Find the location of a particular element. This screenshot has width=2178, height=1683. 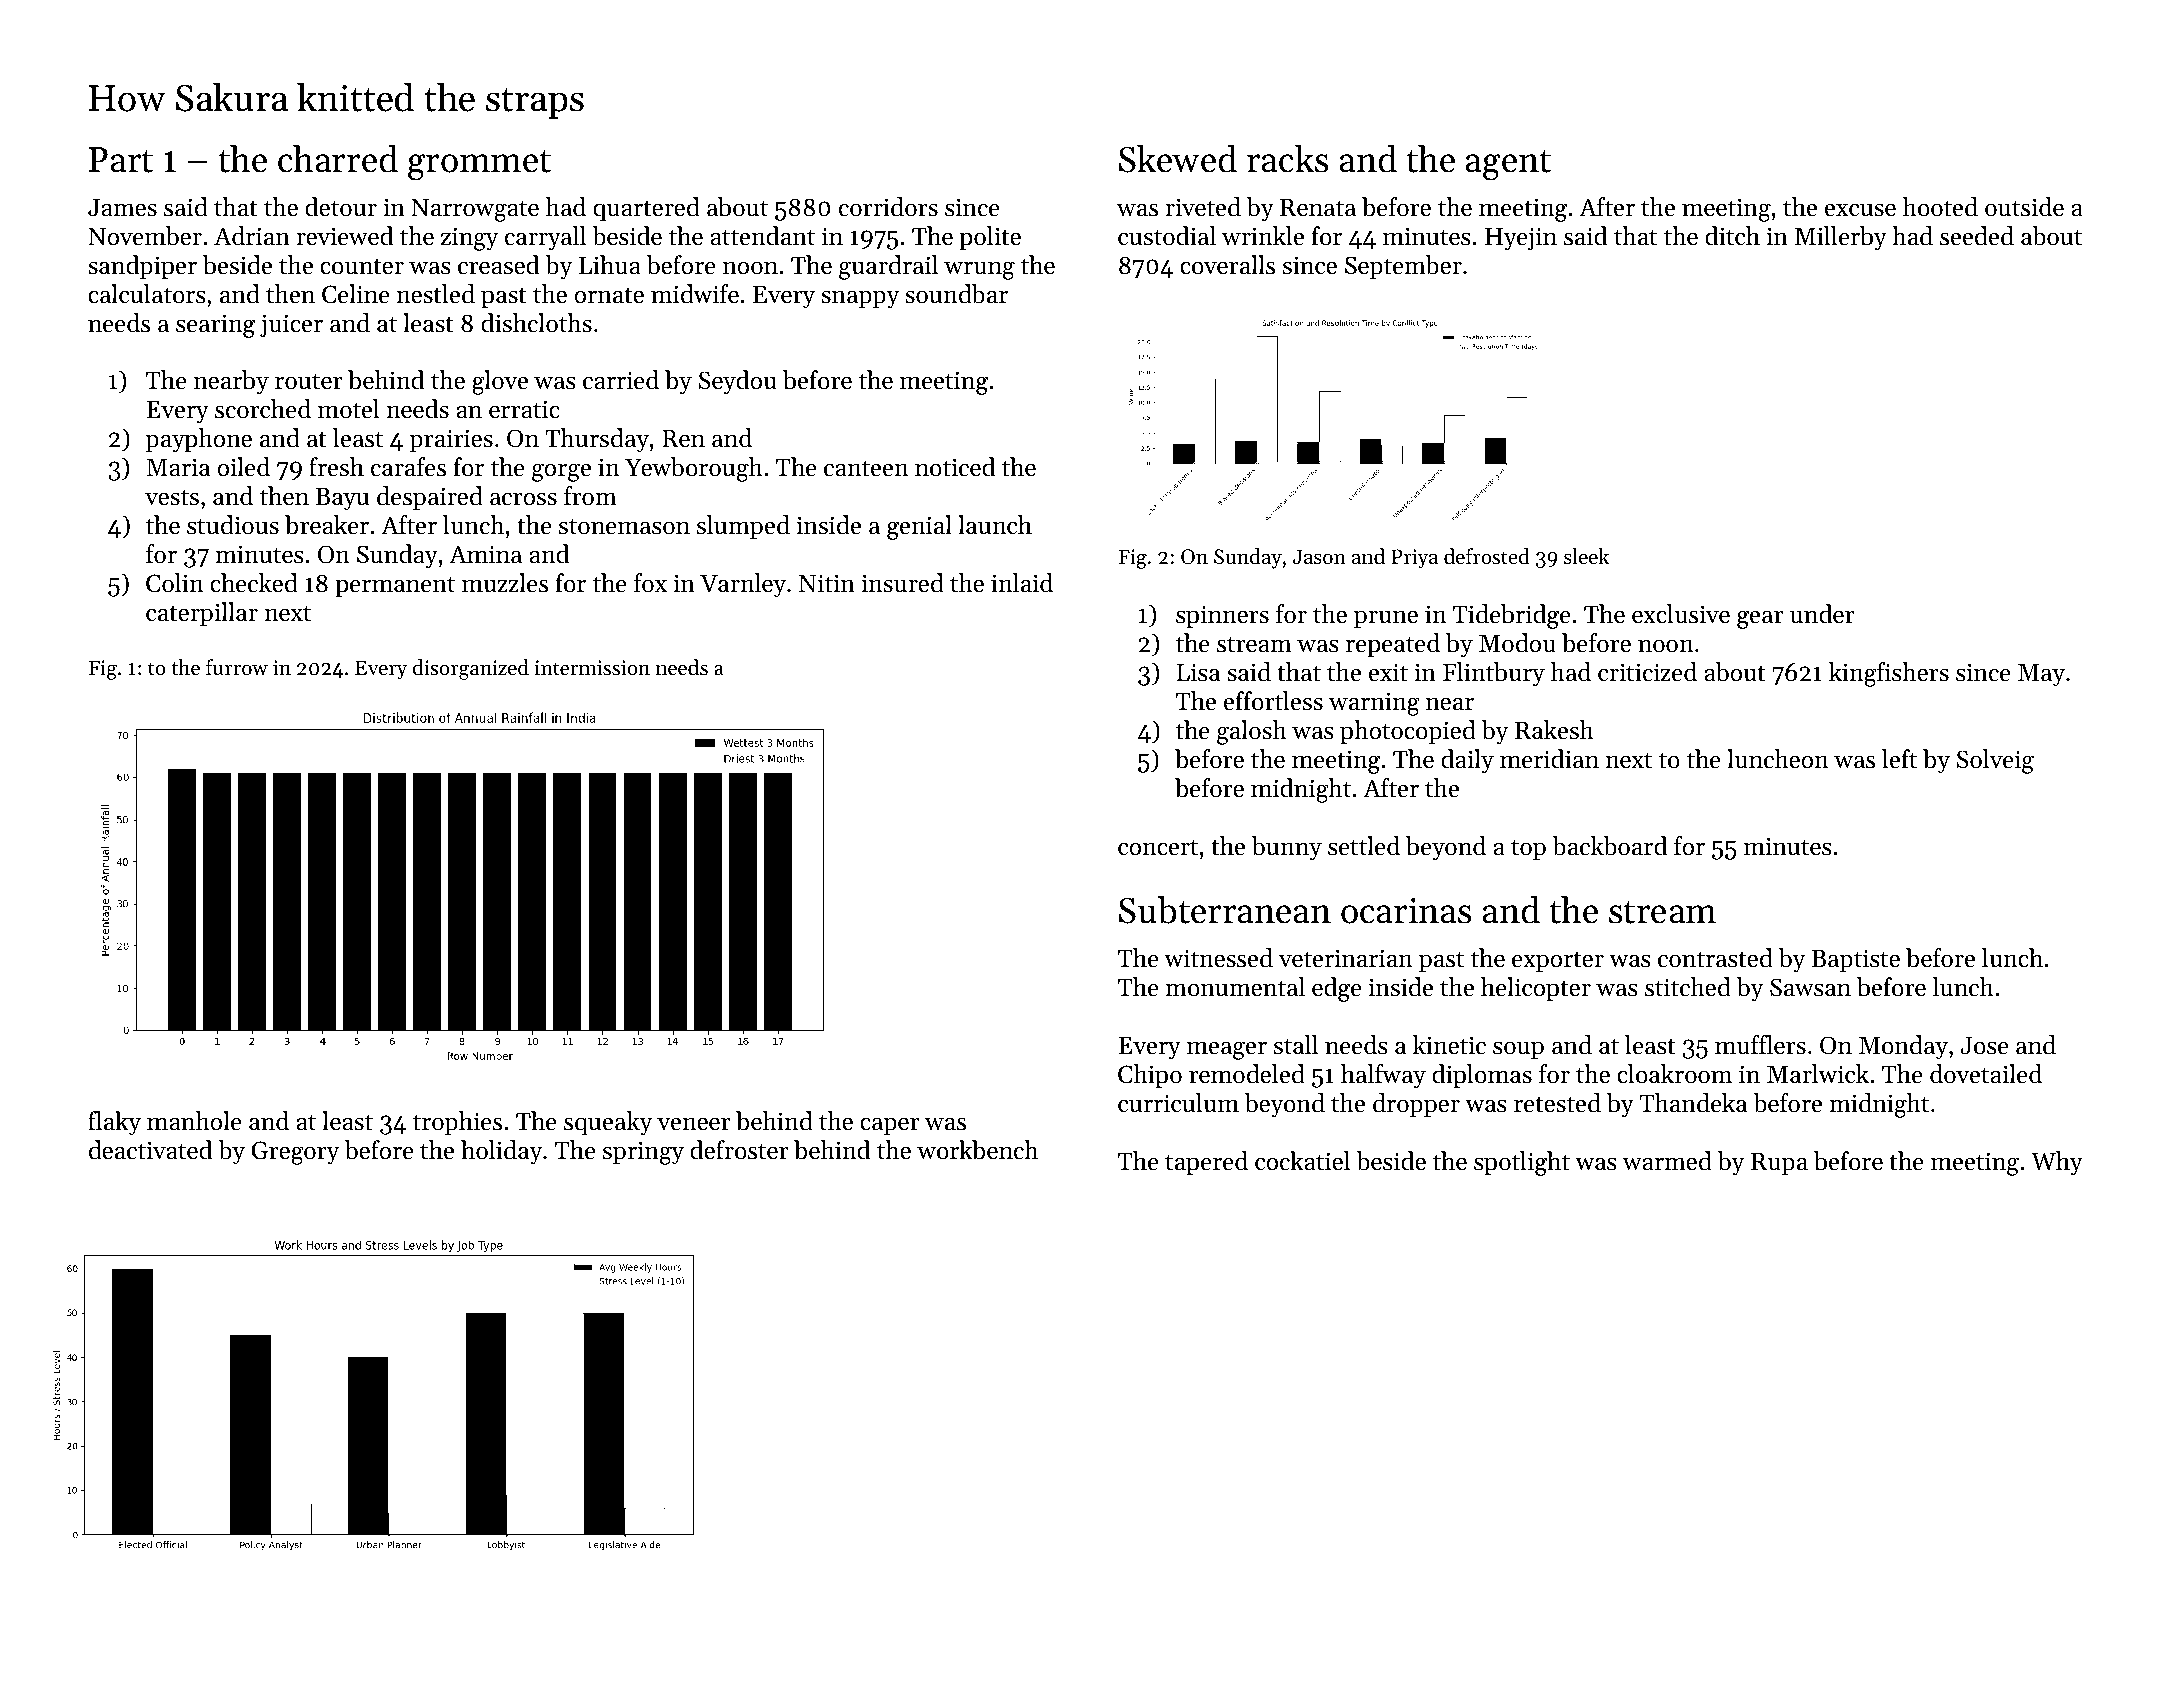

payphone is located at coordinates (198, 440).
